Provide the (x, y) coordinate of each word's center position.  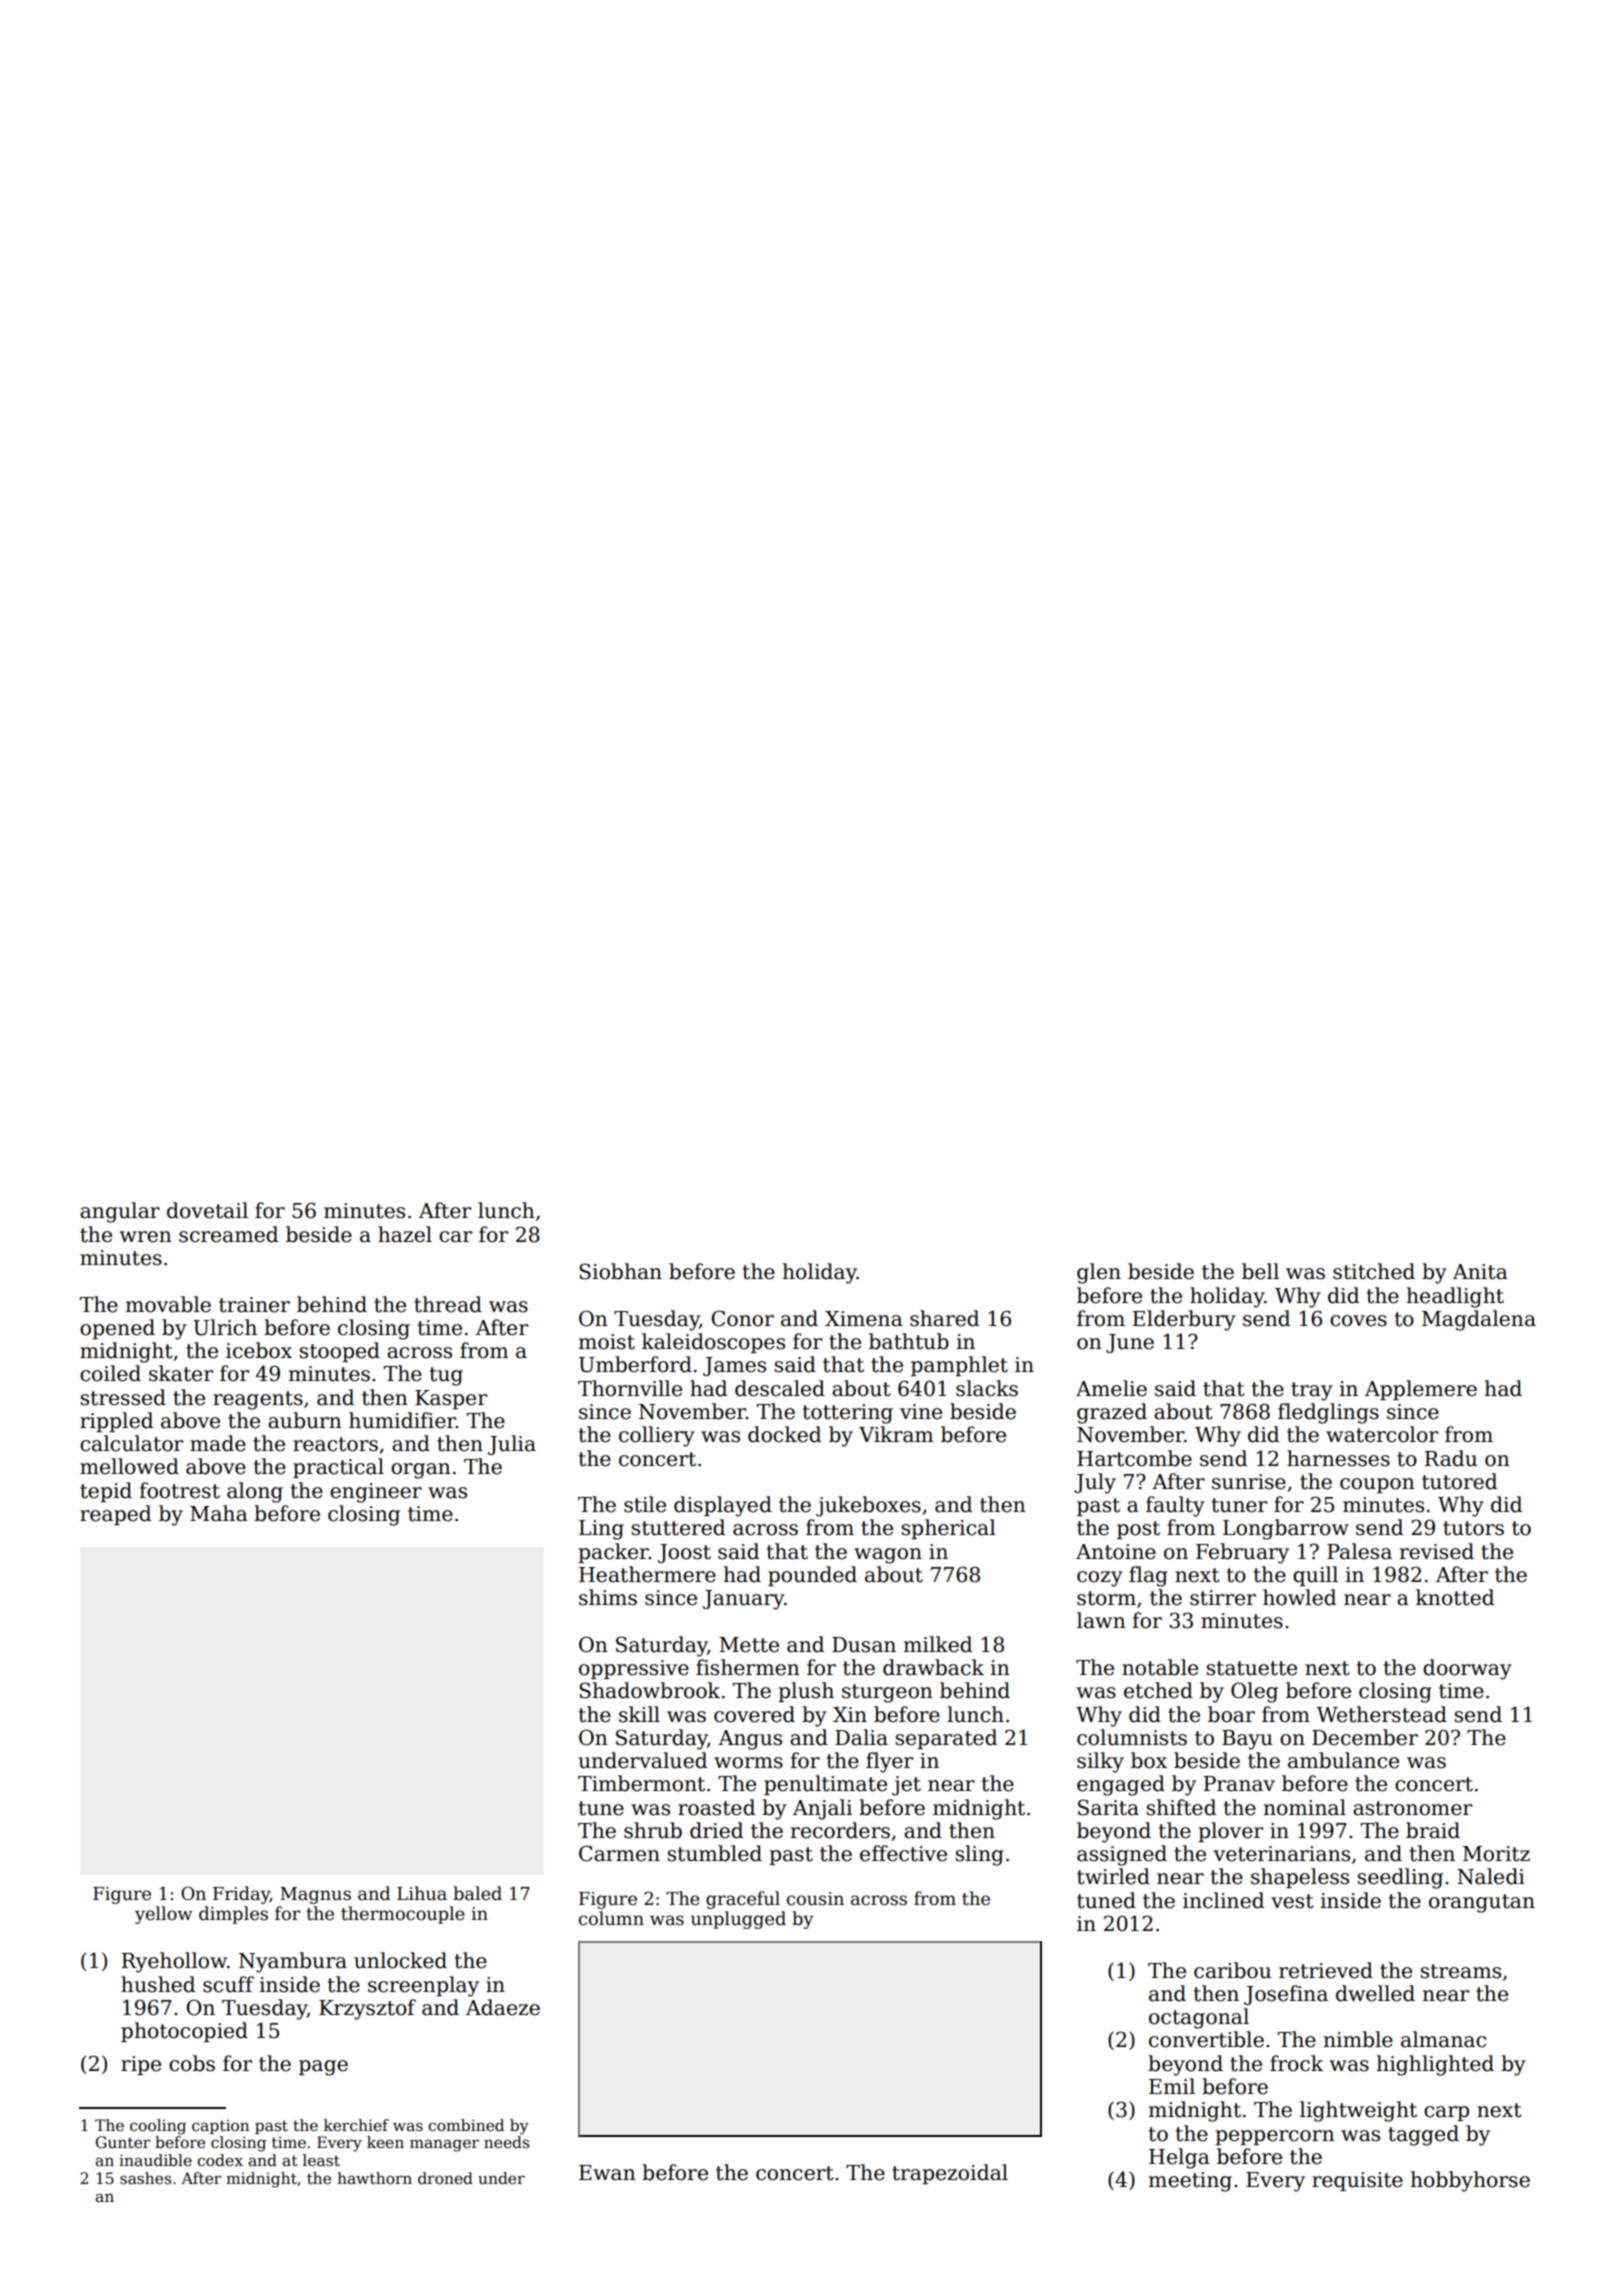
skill (639, 1714)
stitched (1374, 1271)
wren (146, 1237)
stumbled (714, 1853)
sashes (145, 2178)
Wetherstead (1381, 1714)
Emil (1172, 2086)
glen (1099, 1273)
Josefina (1286, 1995)
